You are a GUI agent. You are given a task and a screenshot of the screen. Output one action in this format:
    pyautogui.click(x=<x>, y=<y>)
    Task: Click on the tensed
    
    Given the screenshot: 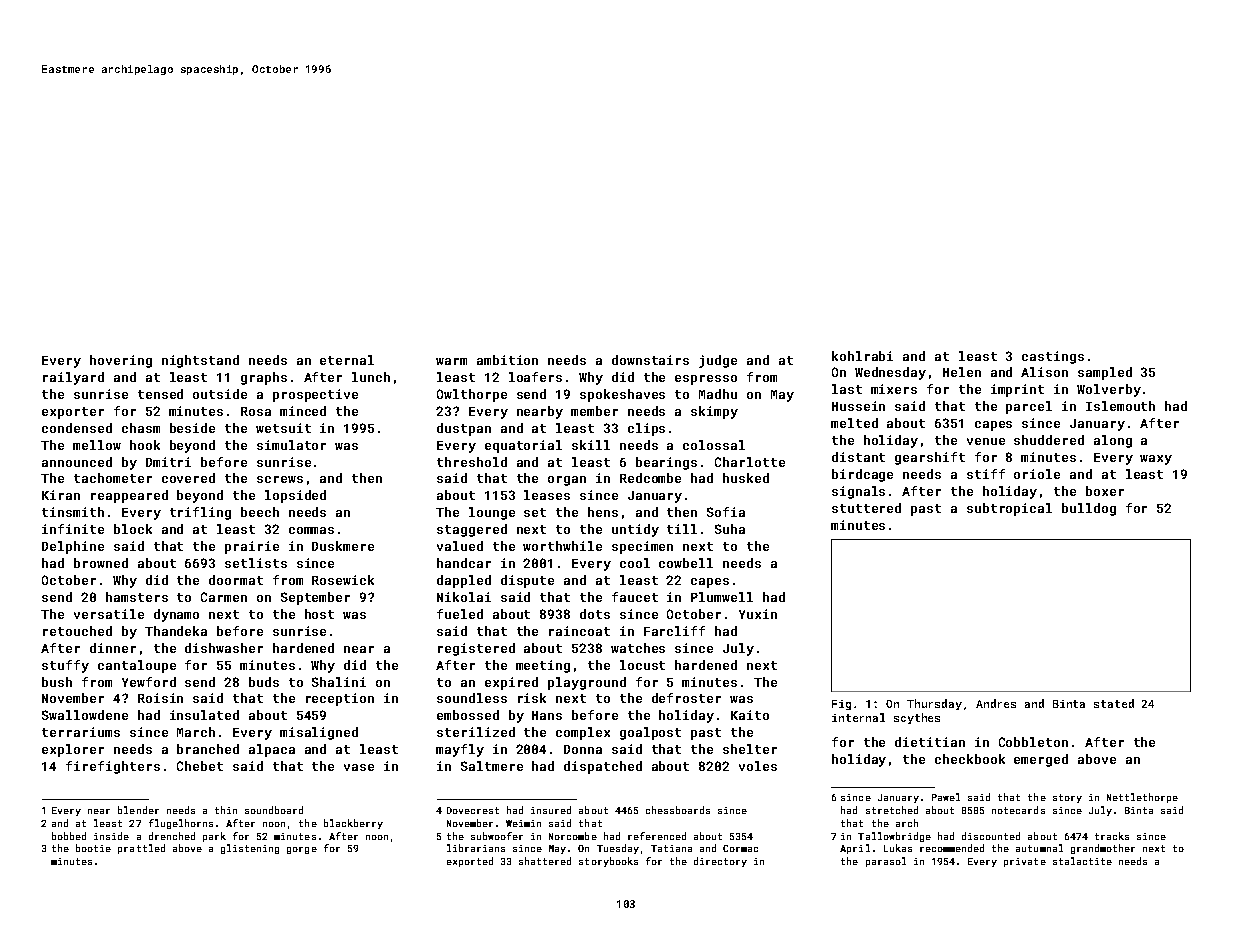 What is the action you would take?
    pyautogui.click(x=160, y=394)
